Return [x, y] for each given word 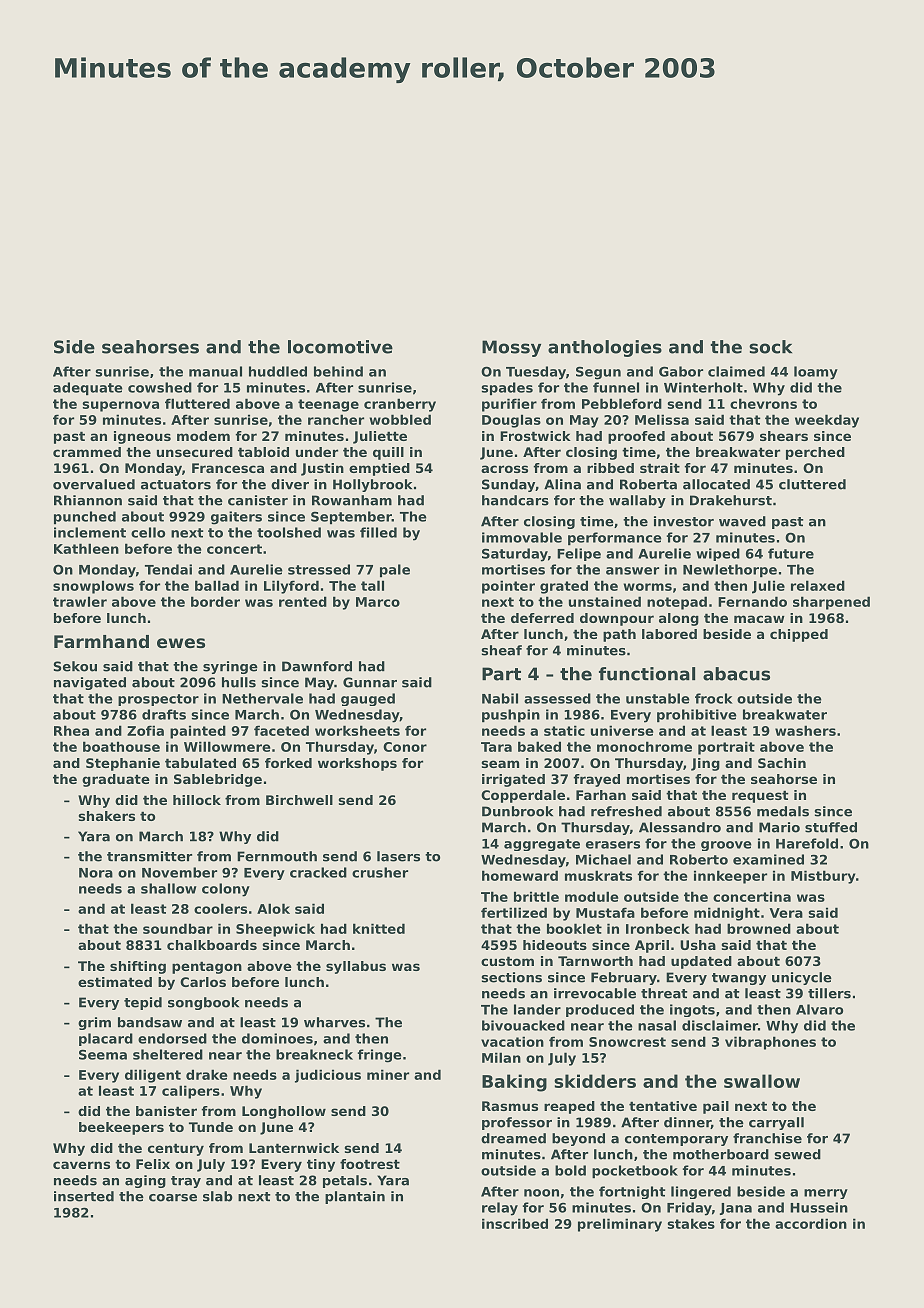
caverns [81, 1165]
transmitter [149, 856]
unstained [605, 601]
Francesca [228, 468]
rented [303, 601]
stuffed [831, 827]
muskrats [598, 875]
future [791, 553]
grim [94, 1023]
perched [815, 453]
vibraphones [770, 1043]
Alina [562, 484]
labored [669, 634]
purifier [509, 405]
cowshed [160, 387]
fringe [380, 1056]
